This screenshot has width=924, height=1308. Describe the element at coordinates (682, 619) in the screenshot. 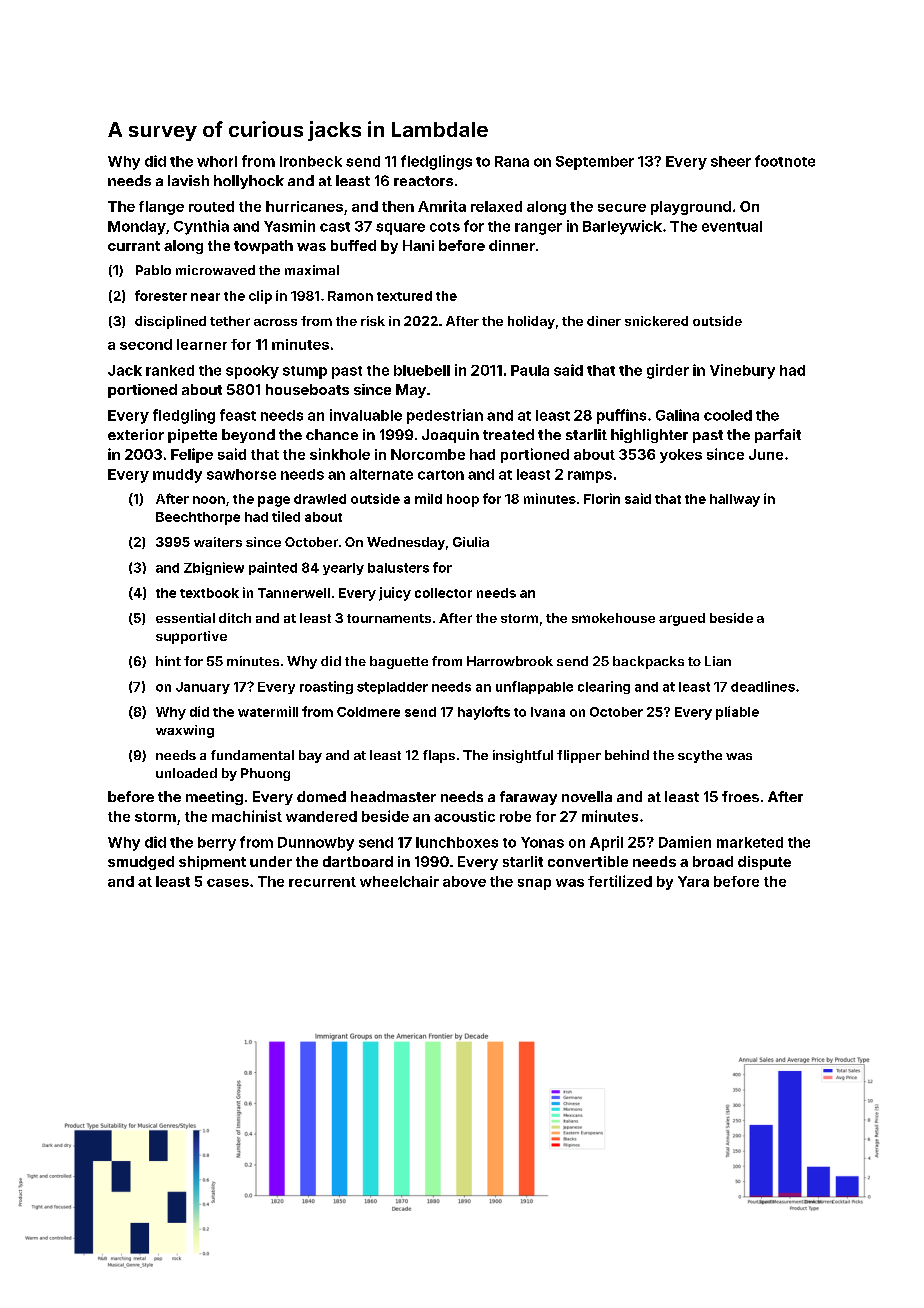

I see `argued` at that location.
